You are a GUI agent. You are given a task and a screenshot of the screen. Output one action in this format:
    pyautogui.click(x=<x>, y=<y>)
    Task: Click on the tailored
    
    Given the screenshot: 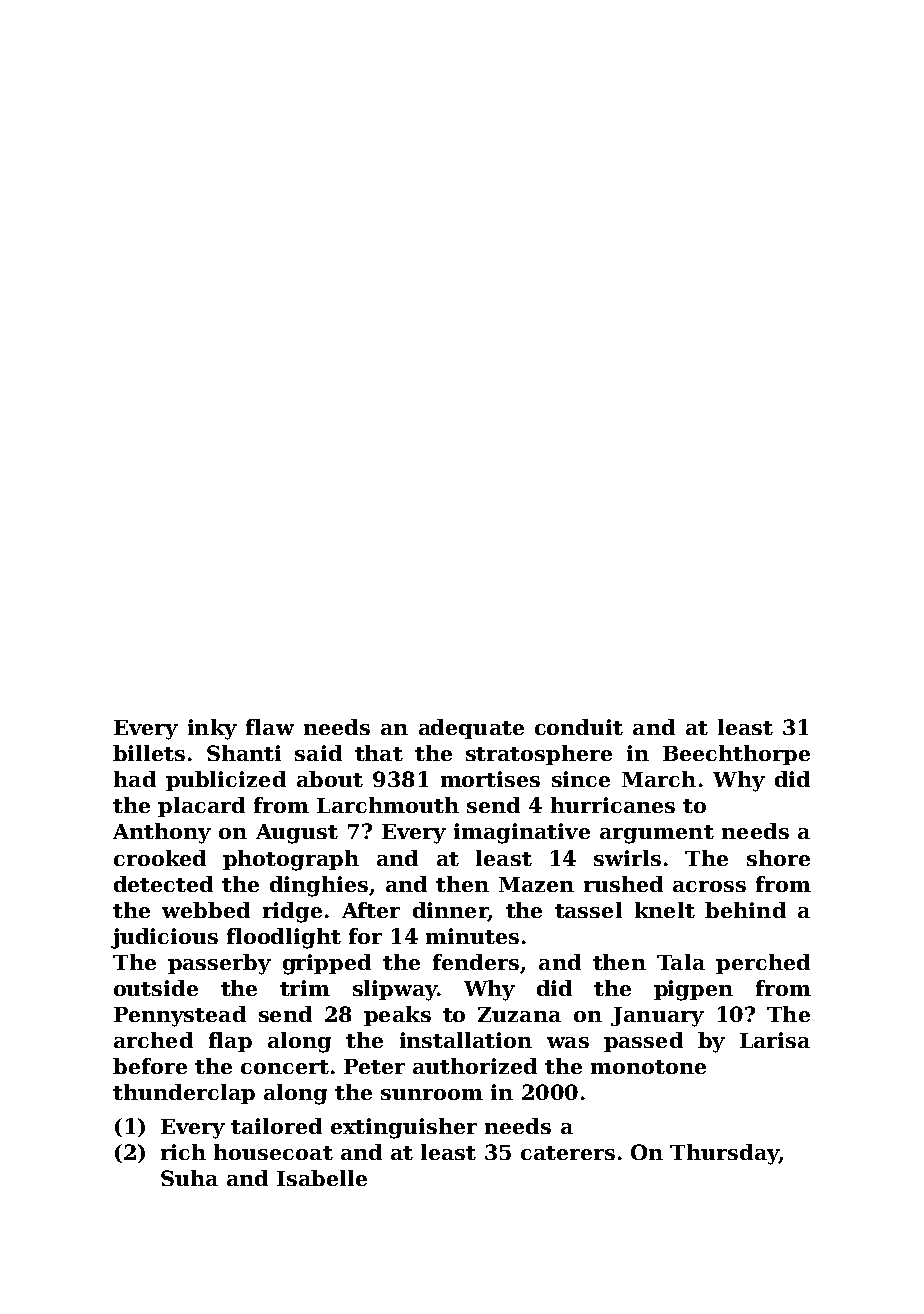 What is the action you would take?
    pyautogui.click(x=276, y=1126)
